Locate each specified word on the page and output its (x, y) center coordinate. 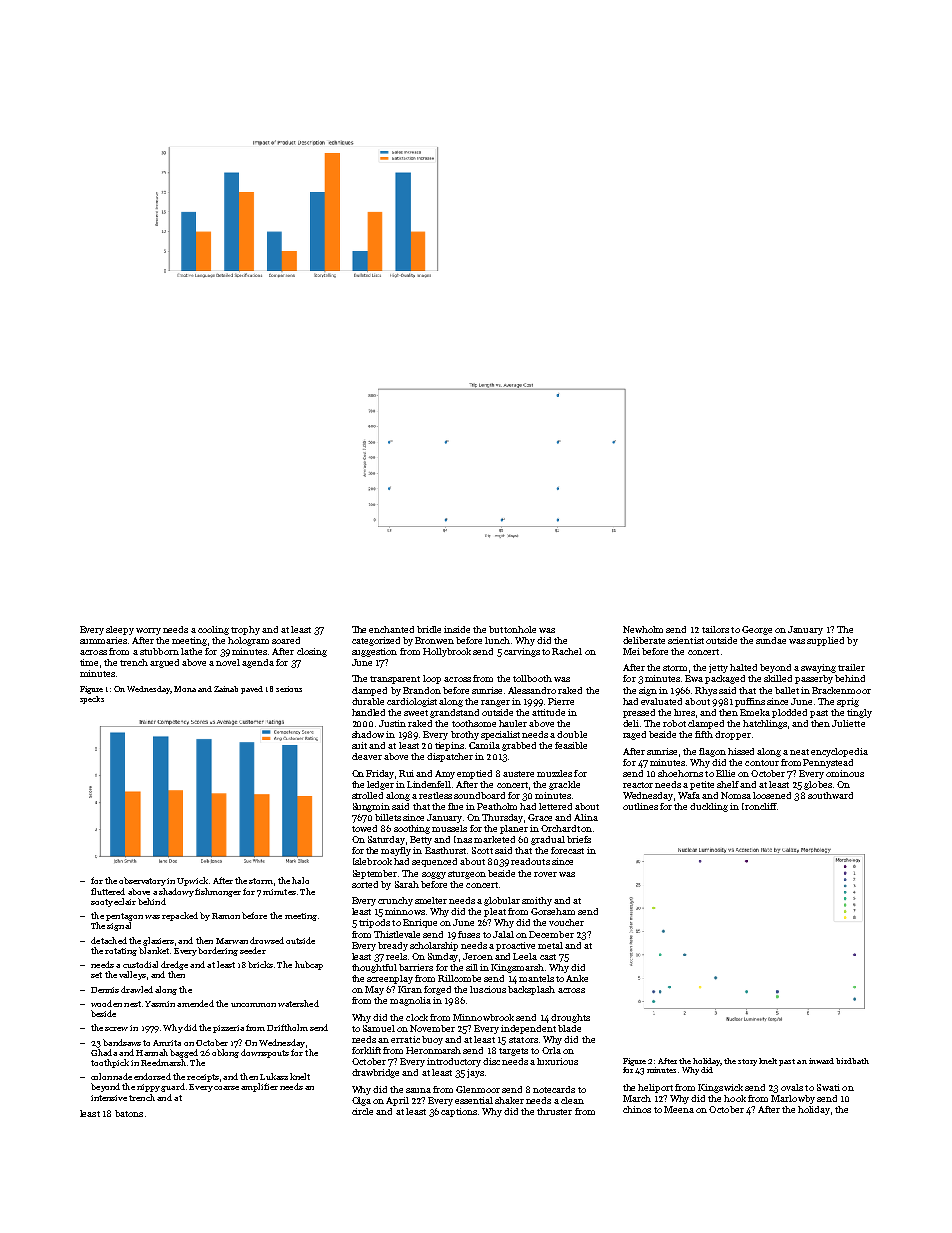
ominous (845, 773)
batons (129, 1113)
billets (388, 817)
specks (92, 700)
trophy (245, 630)
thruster (554, 1111)
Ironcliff (759, 806)
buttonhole (512, 629)
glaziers (158, 941)
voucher (566, 922)
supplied (825, 641)
